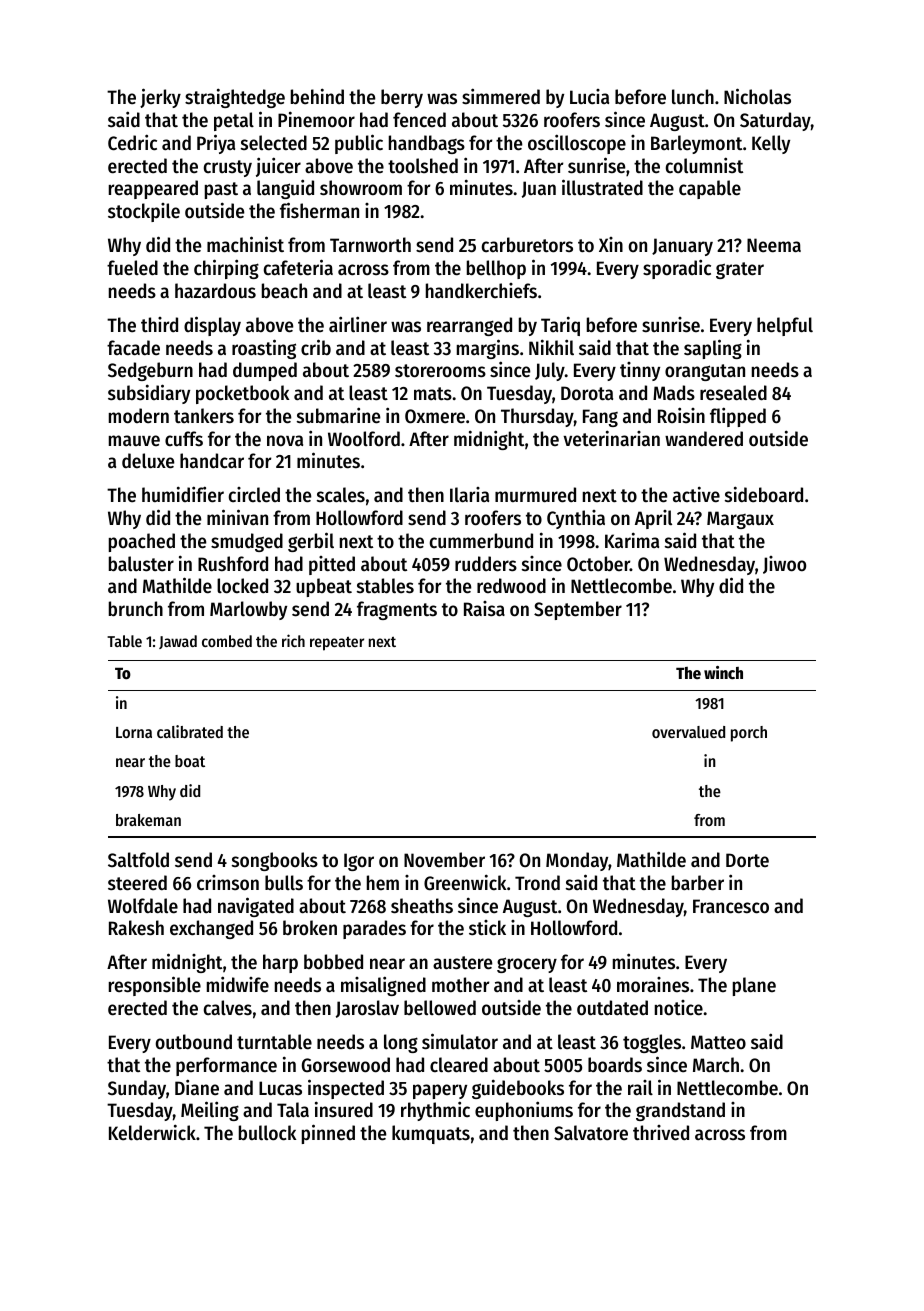  I want to click on winch, so click(723, 673).
